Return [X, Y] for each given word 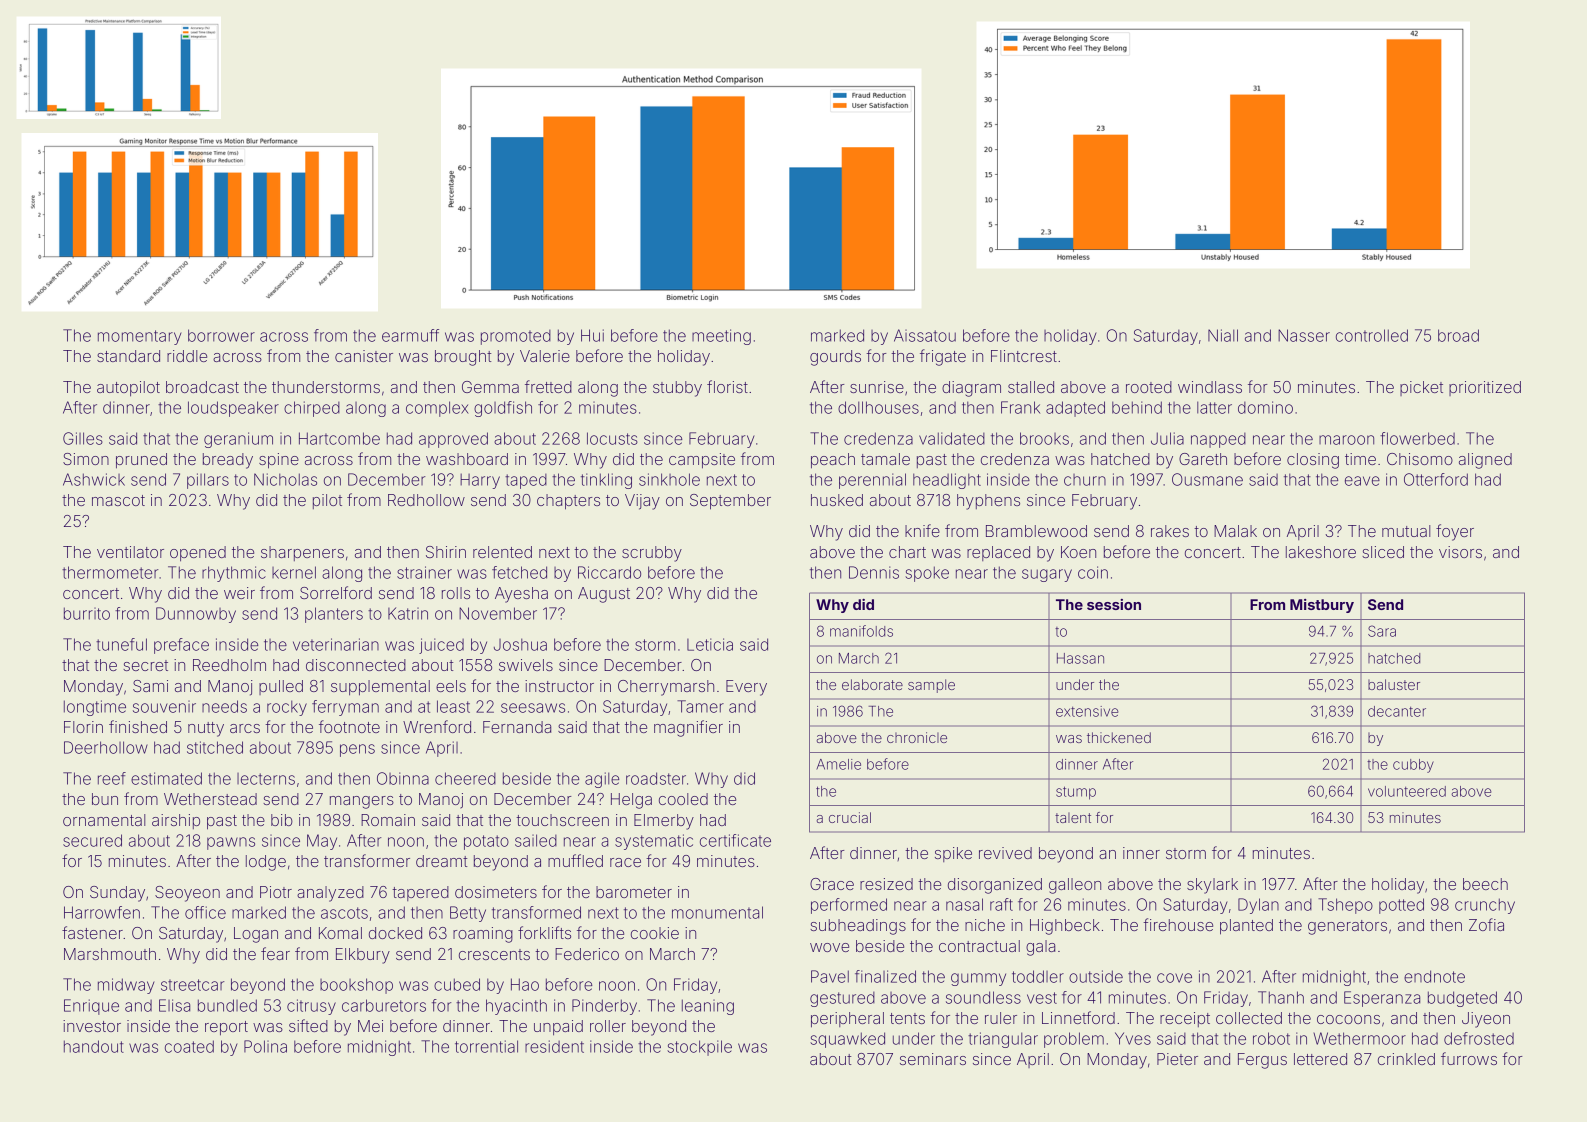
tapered [420, 893]
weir [239, 593]
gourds [835, 358]
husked [837, 500]
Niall [1223, 335]
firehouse [1178, 924]
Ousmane [1207, 479]
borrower [221, 335]
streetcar [193, 985]
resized [886, 884]
